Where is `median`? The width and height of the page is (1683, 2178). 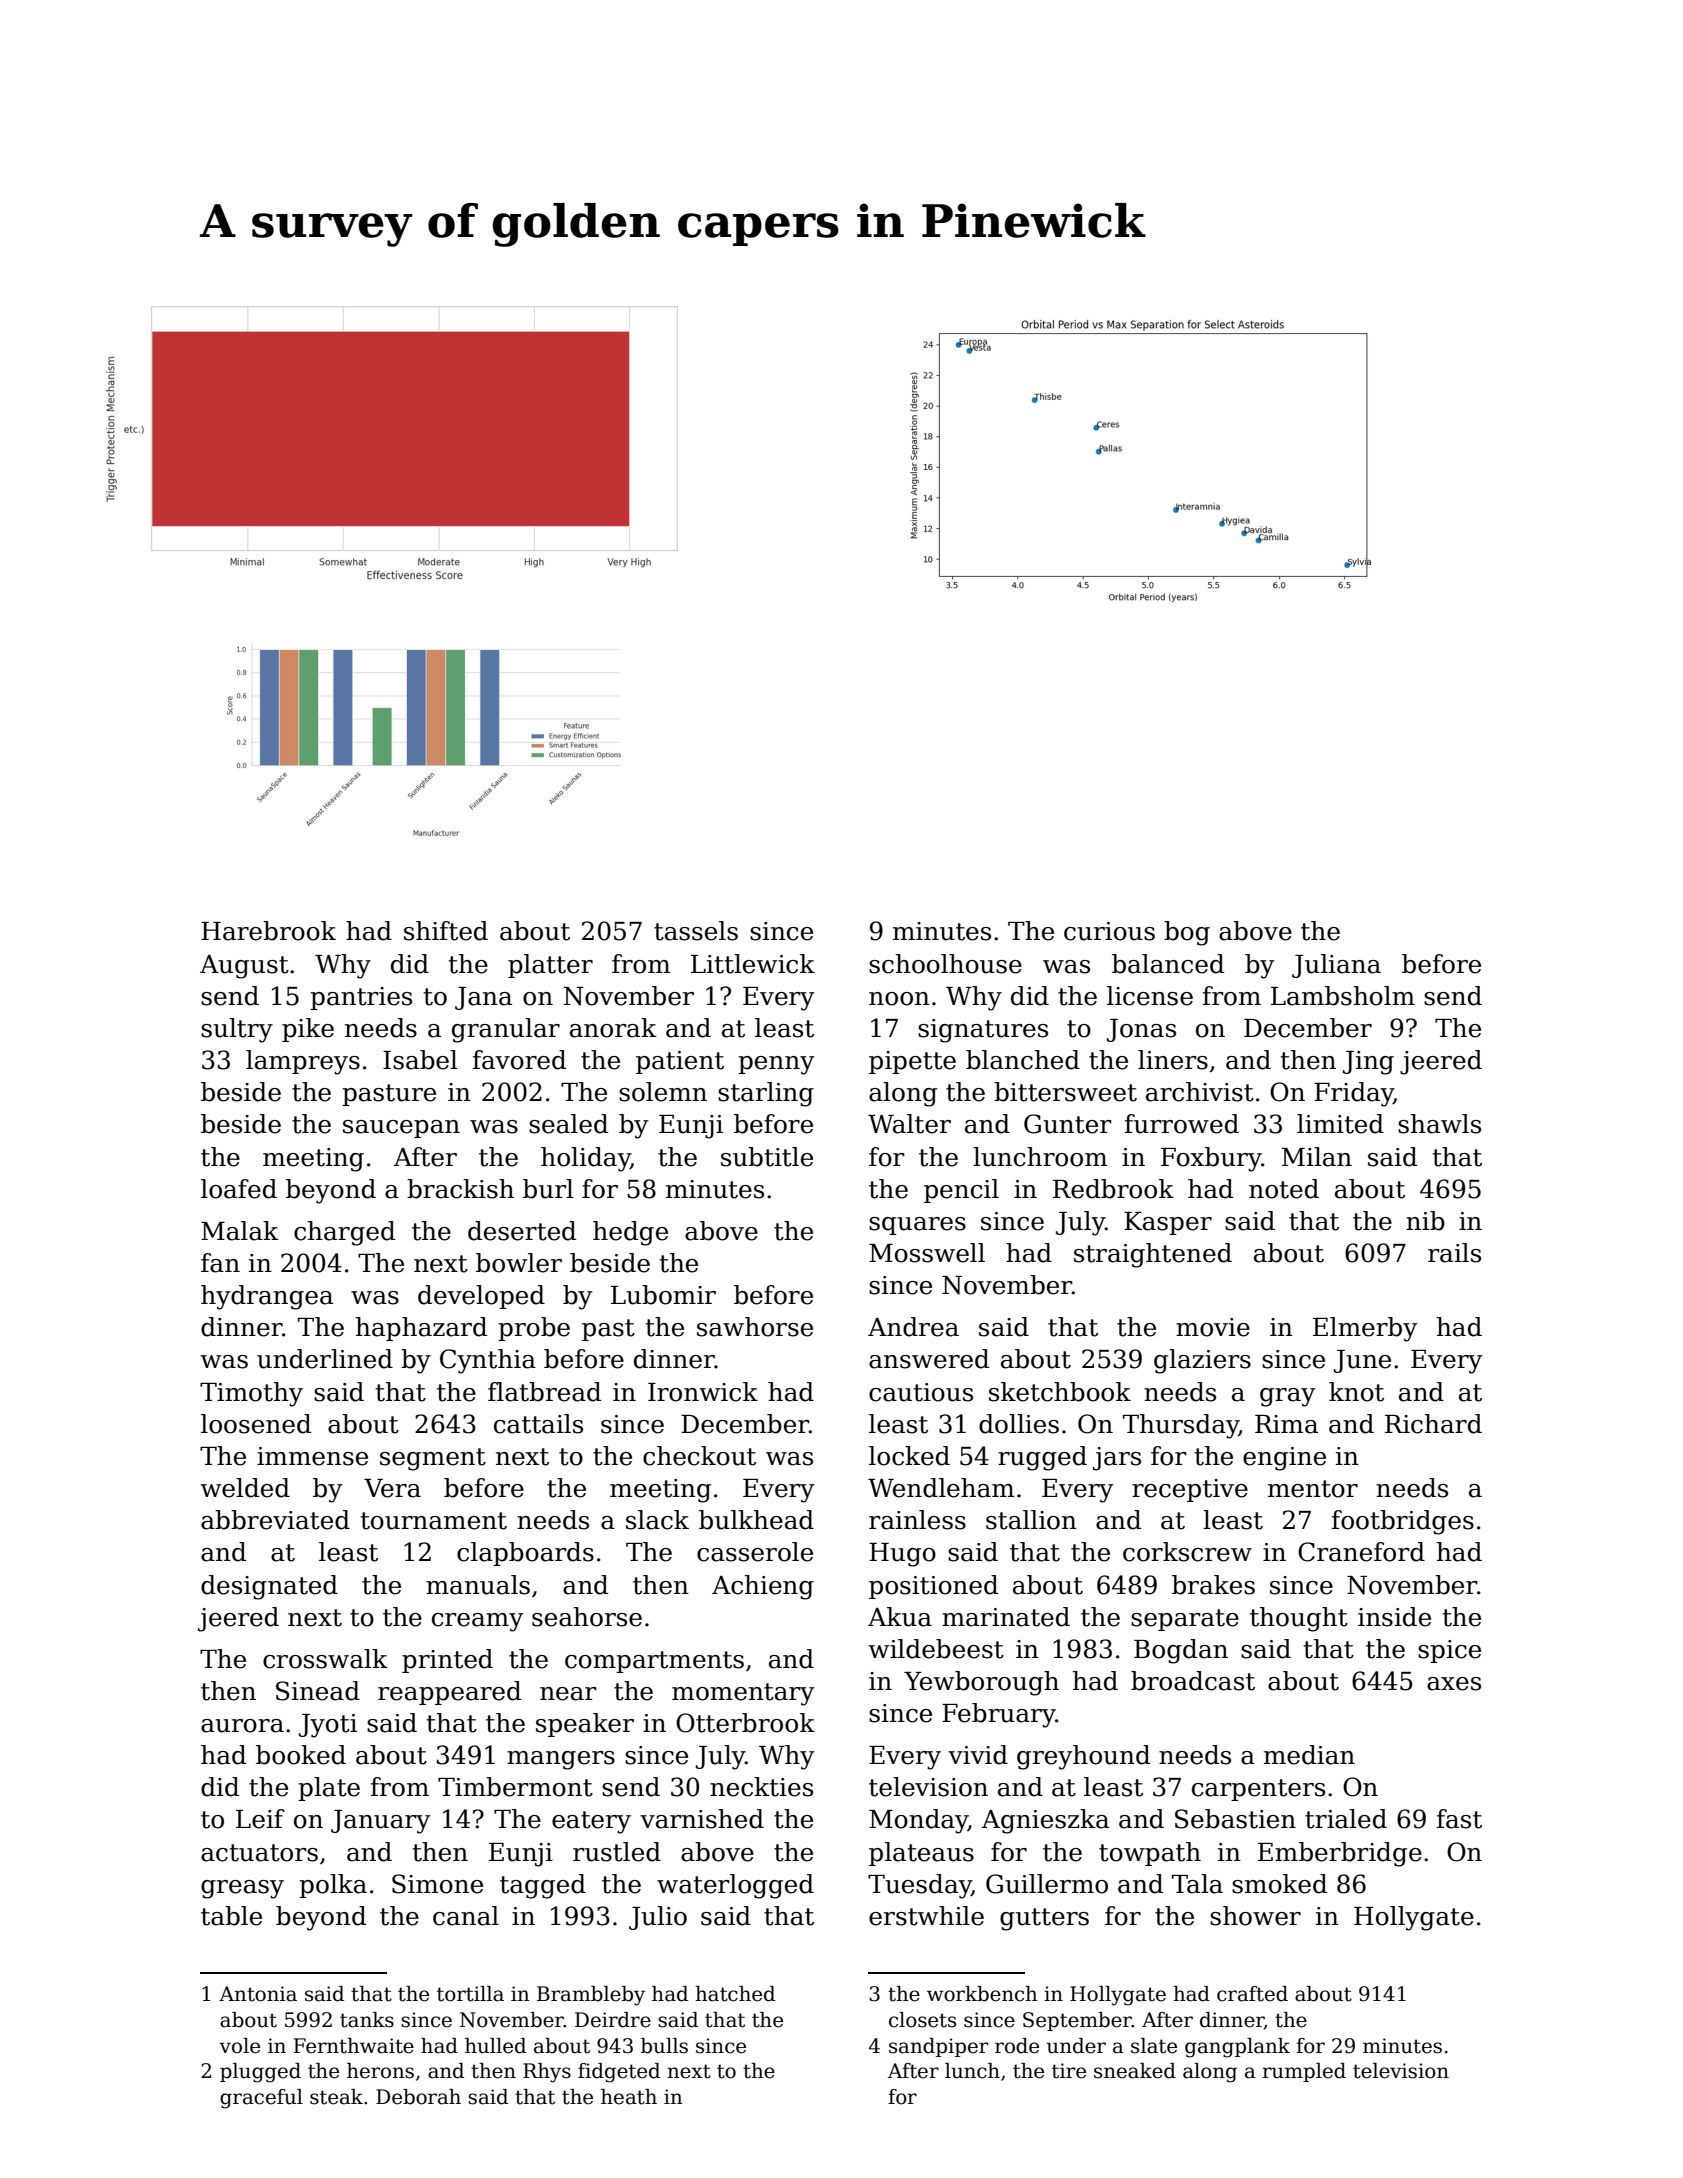
median is located at coordinates (1309, 1755).
